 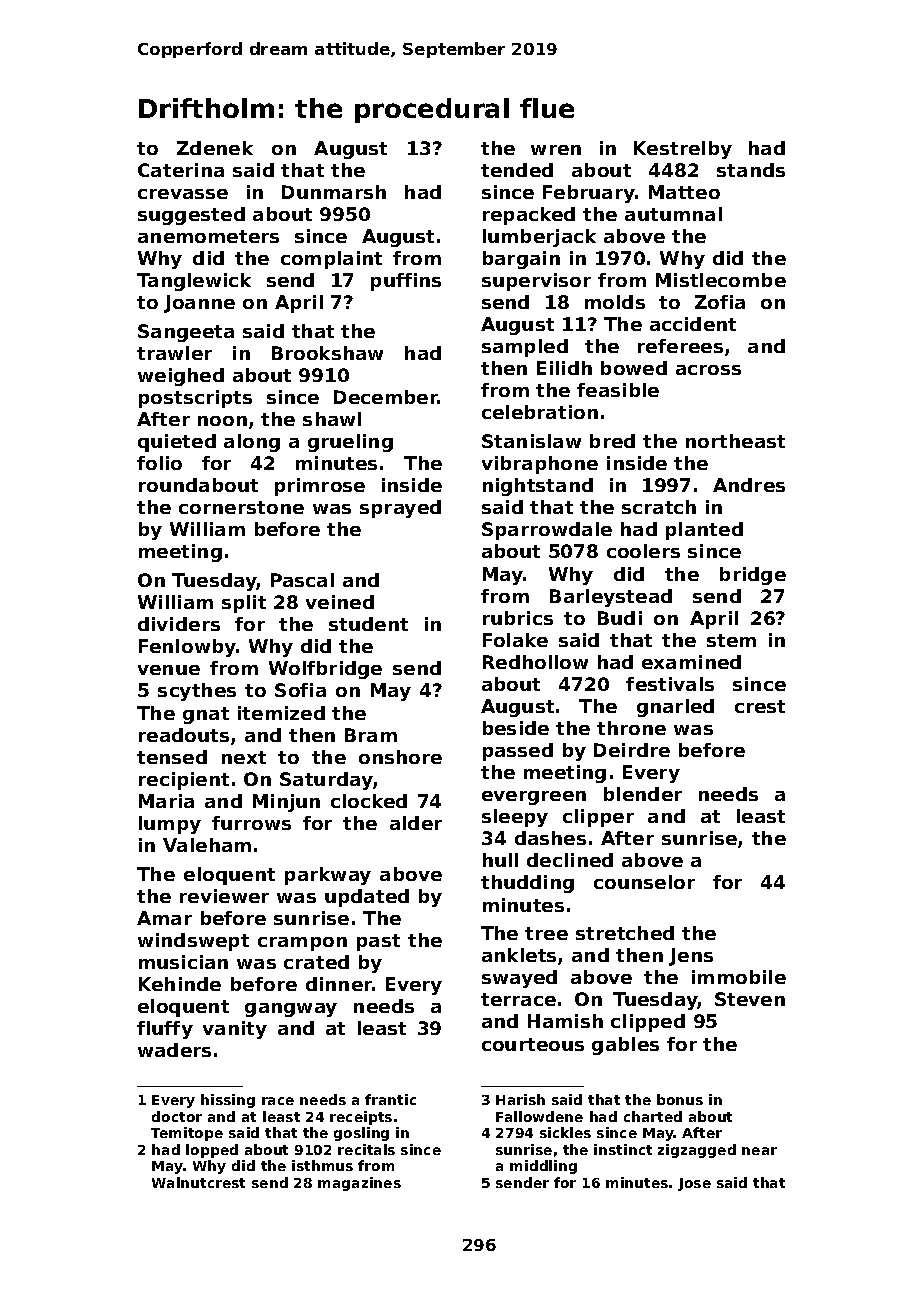 What do you see at coordinates (643, 794) in the screenshot?
I see `blender` at bounding box center [643, 794].
